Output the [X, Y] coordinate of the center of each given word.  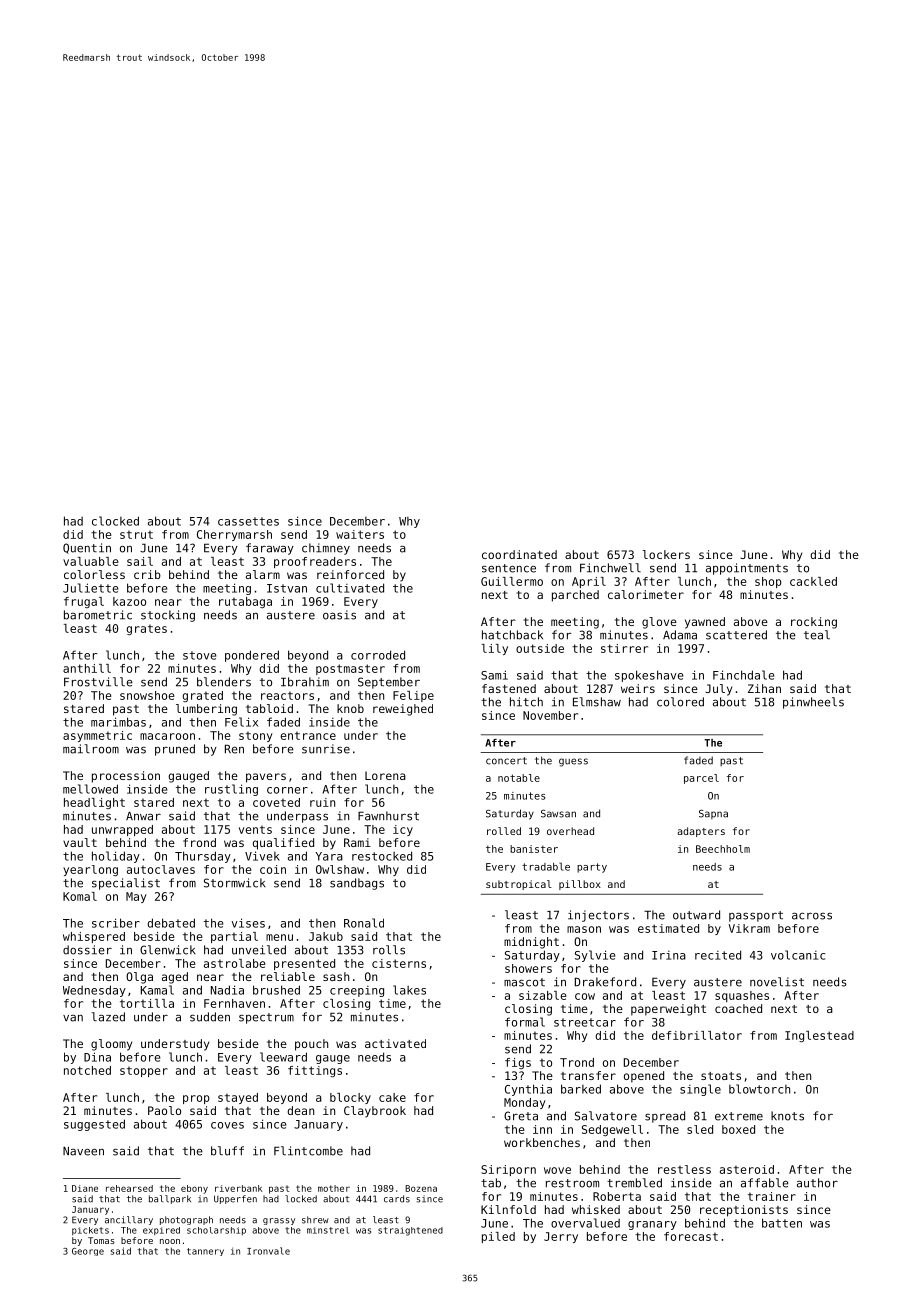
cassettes [248, 521]
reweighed [403, 710]
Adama [680, 635]
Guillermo [512, 581]
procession [126, 777]
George [88, 1252]
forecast [691, 1236]
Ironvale [268, 1251]
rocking [814, 623]
